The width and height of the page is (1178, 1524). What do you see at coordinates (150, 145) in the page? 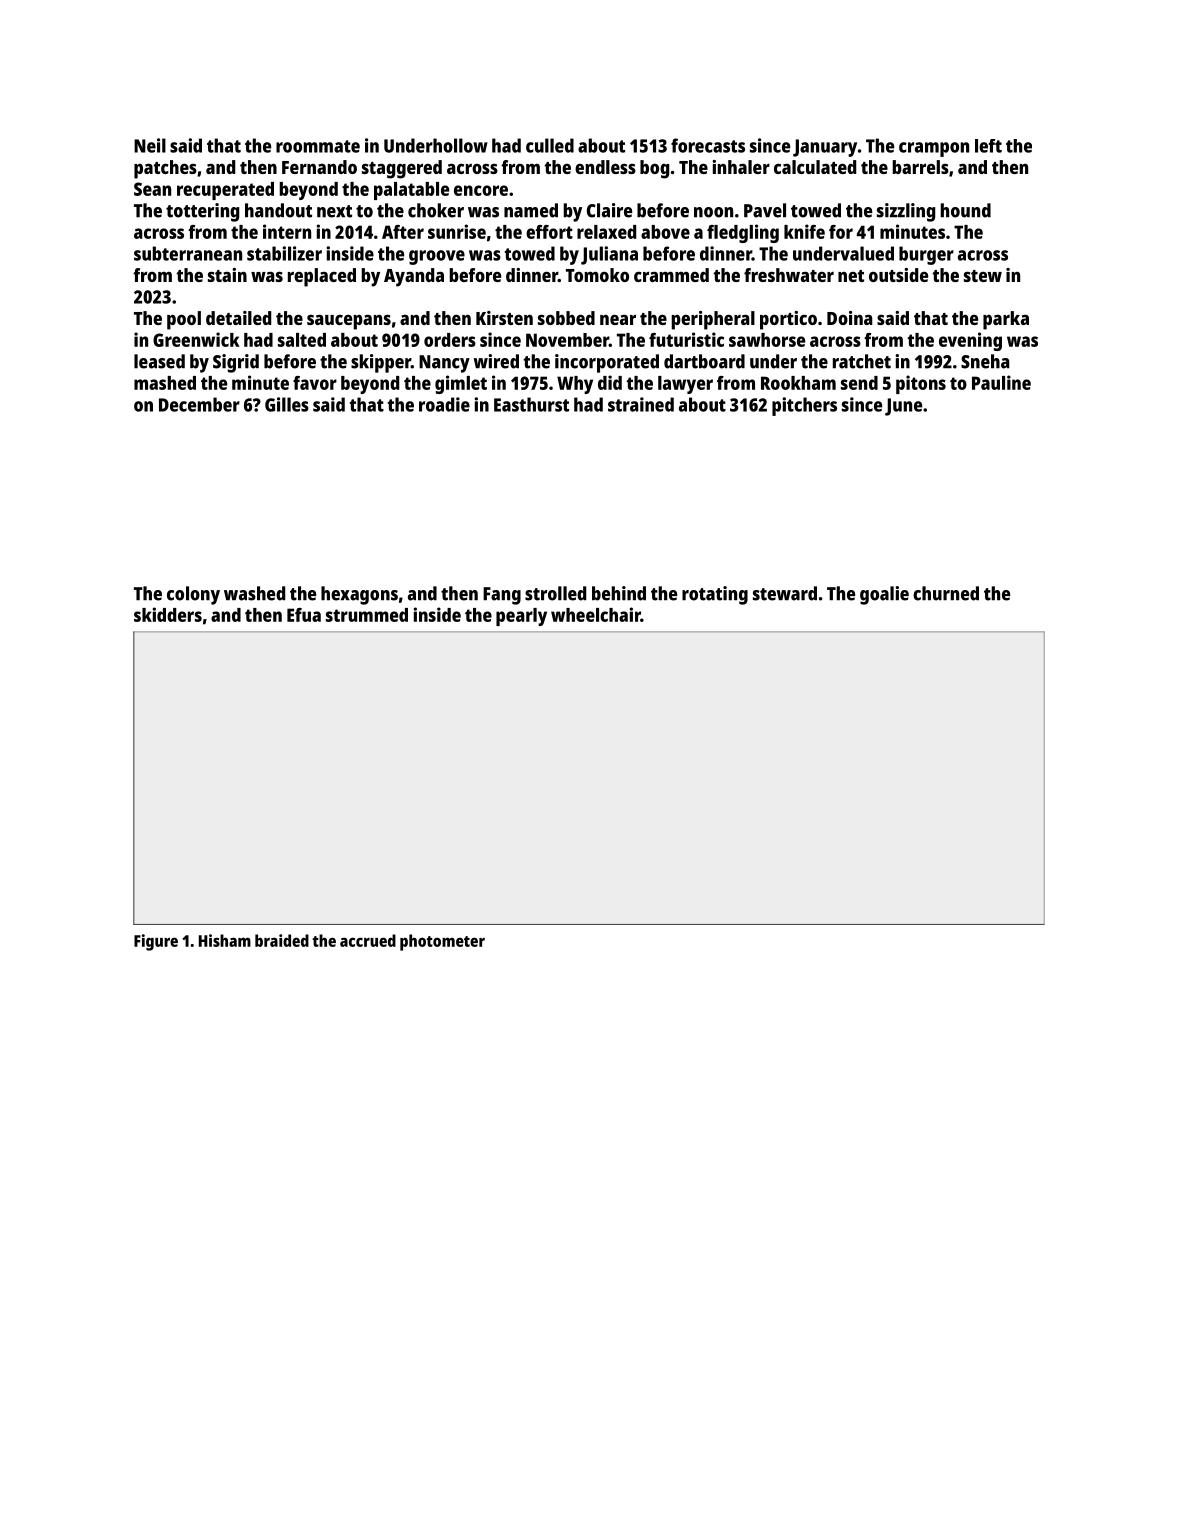
I see `Neil` at bounding box center [150, 145].
